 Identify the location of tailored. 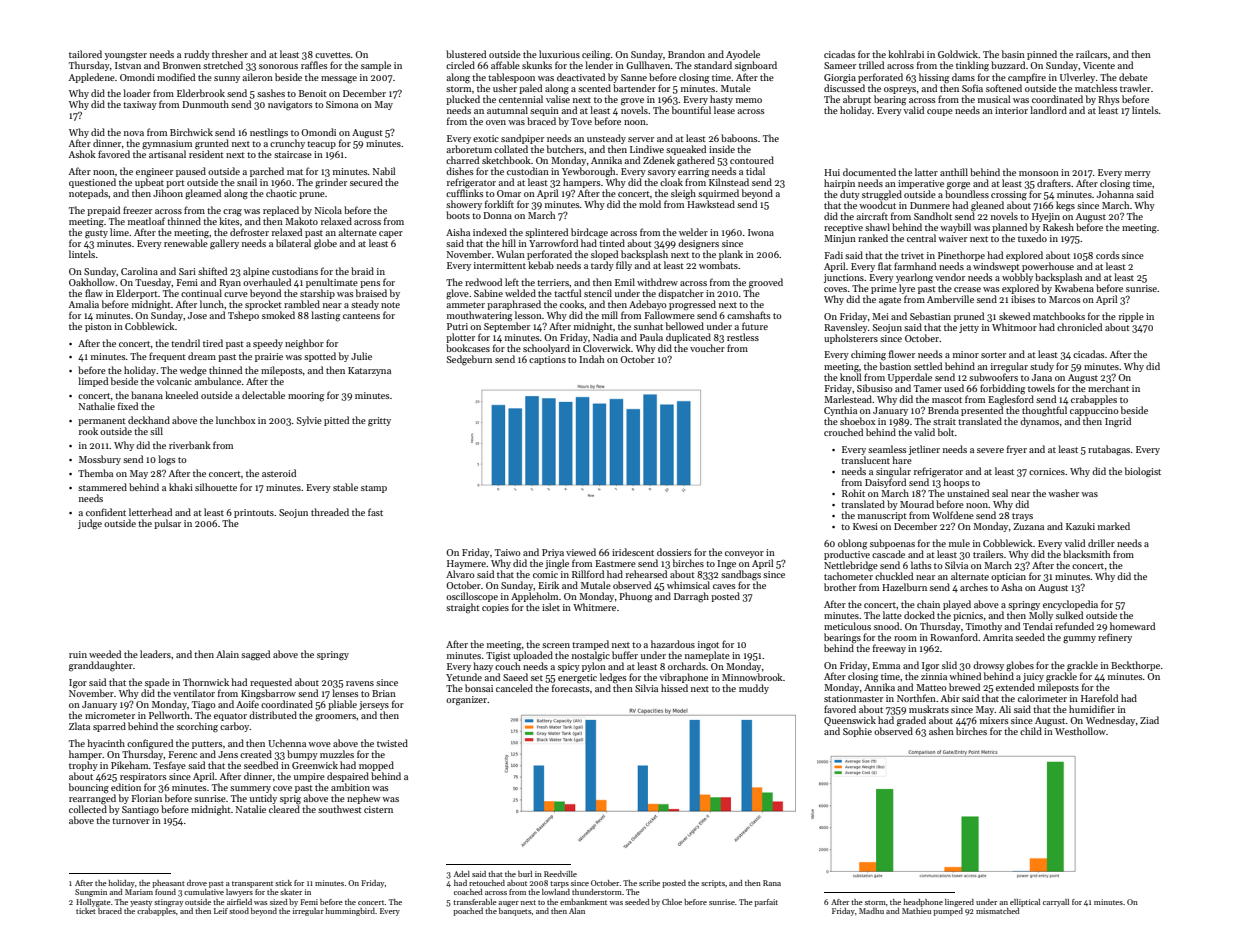
(85, 54).
